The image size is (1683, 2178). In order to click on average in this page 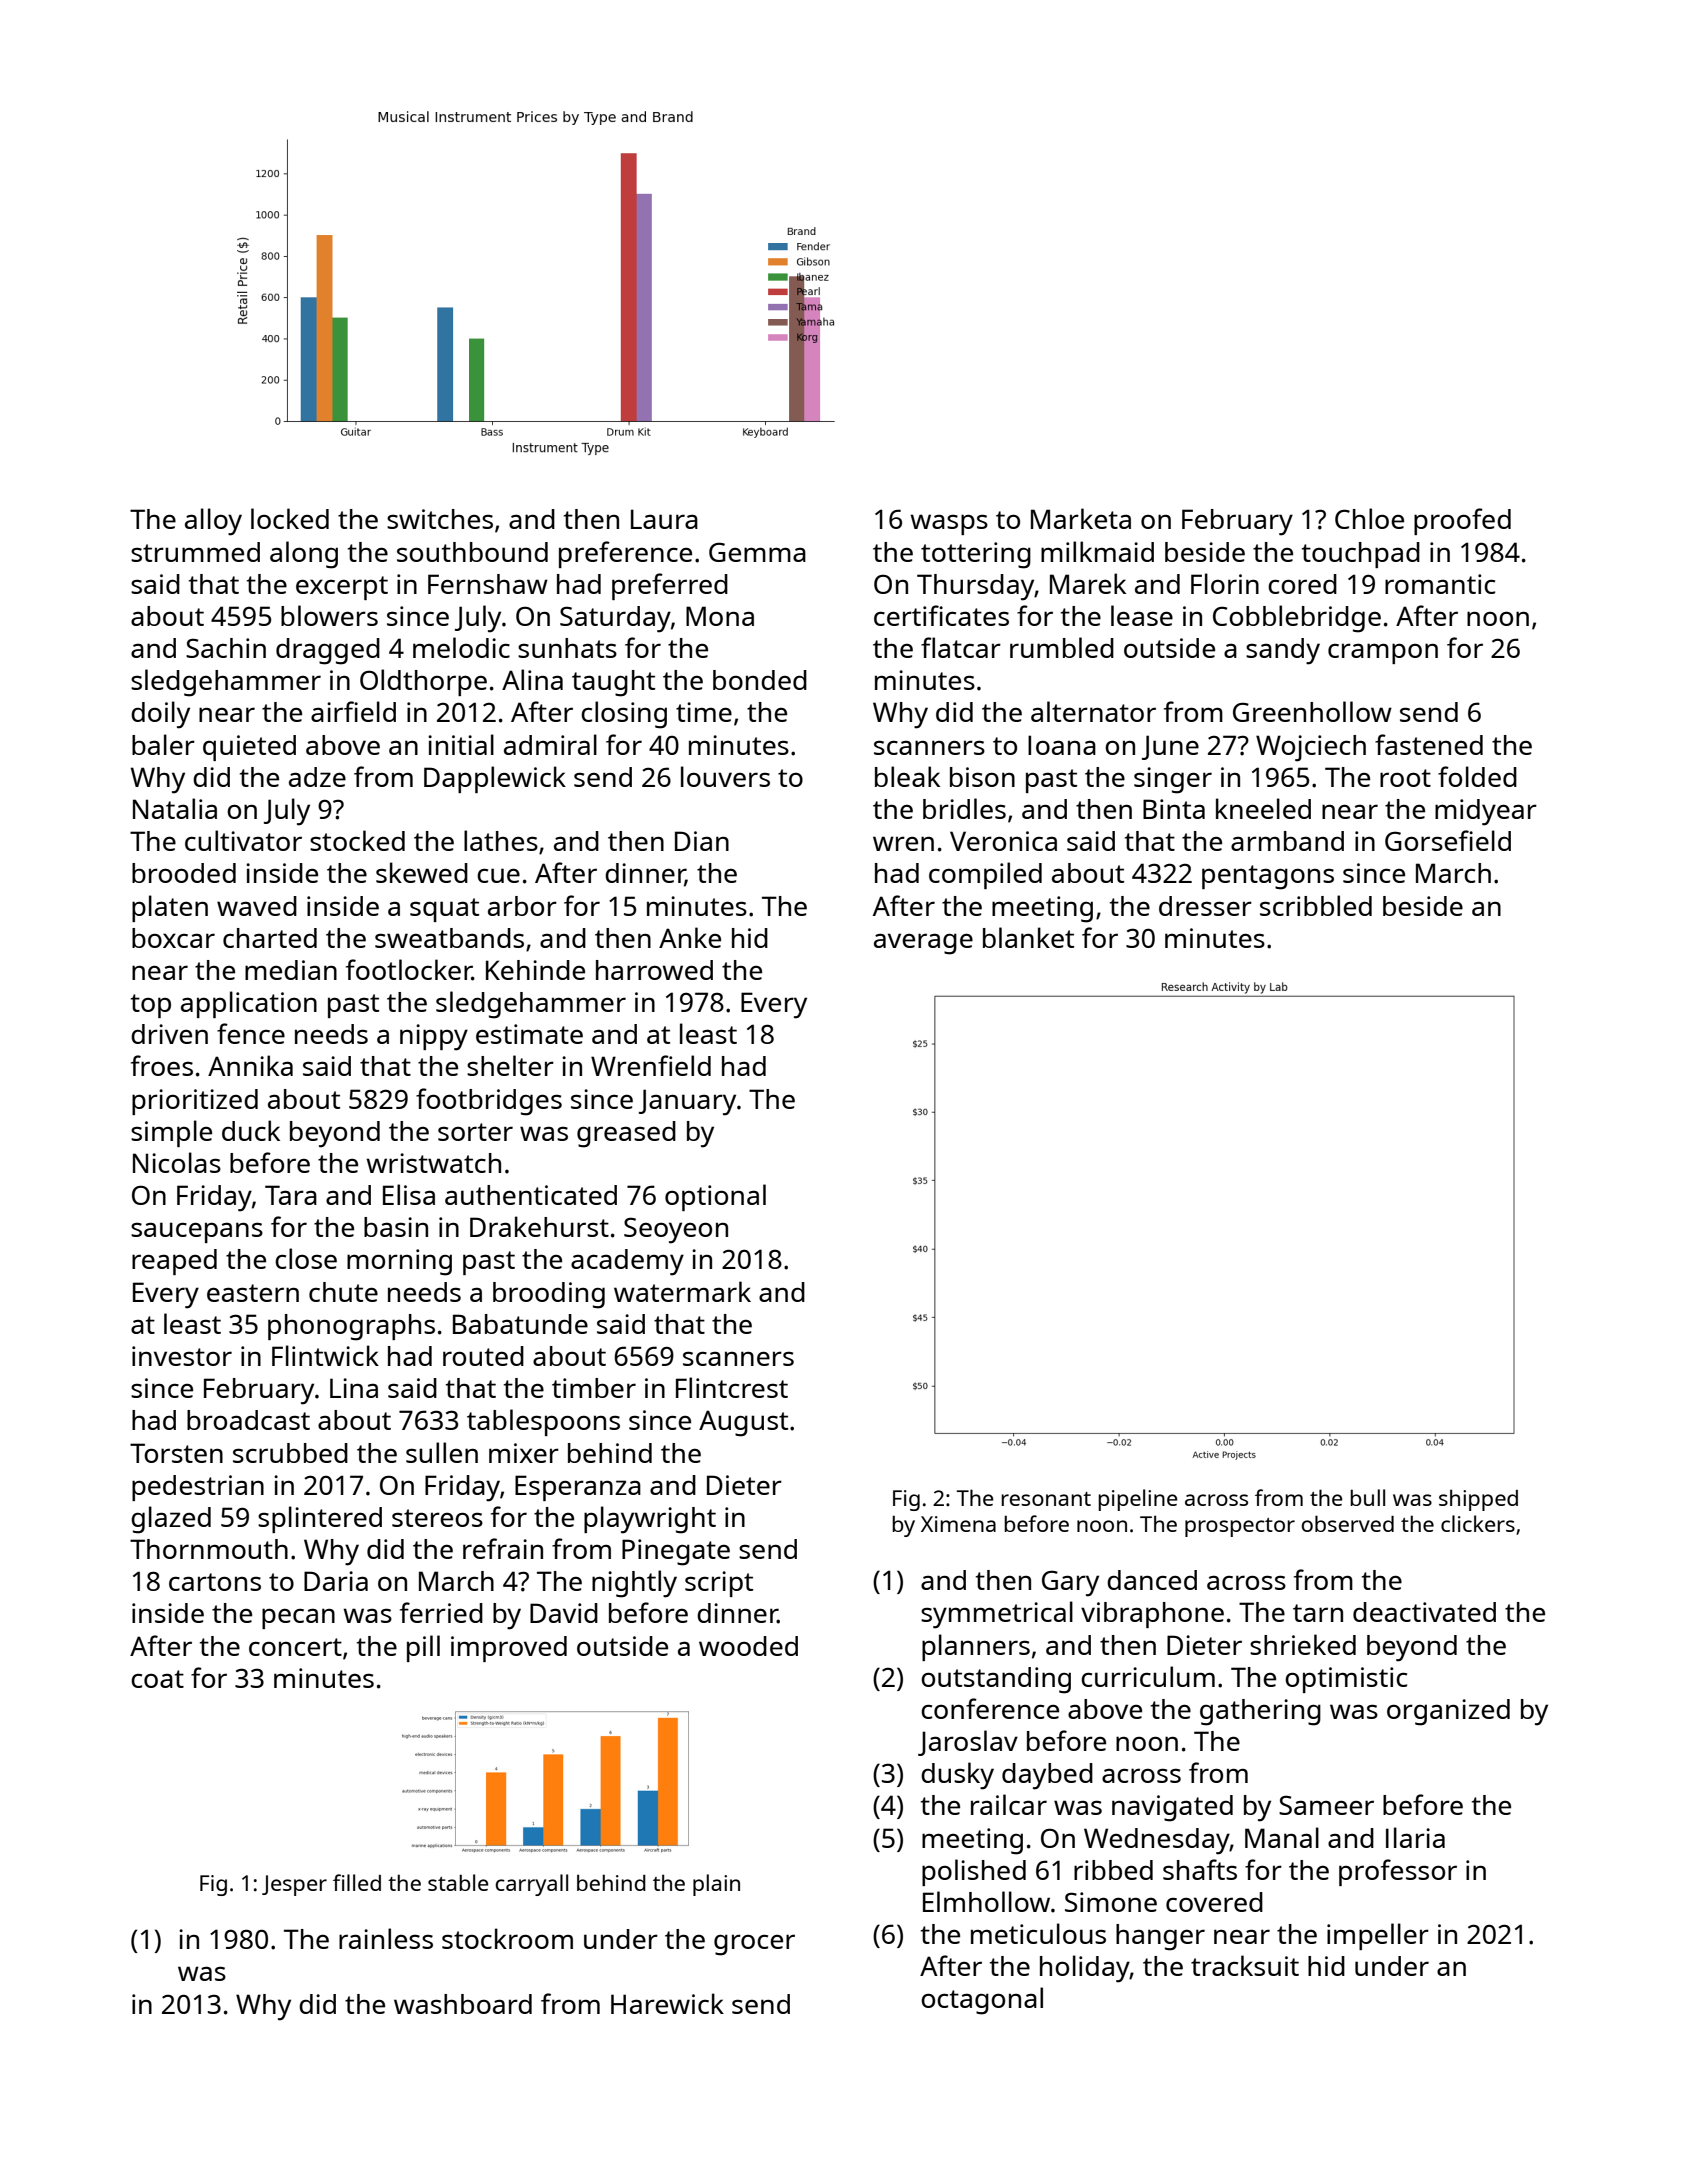, I will do `click(923, 944)`.
